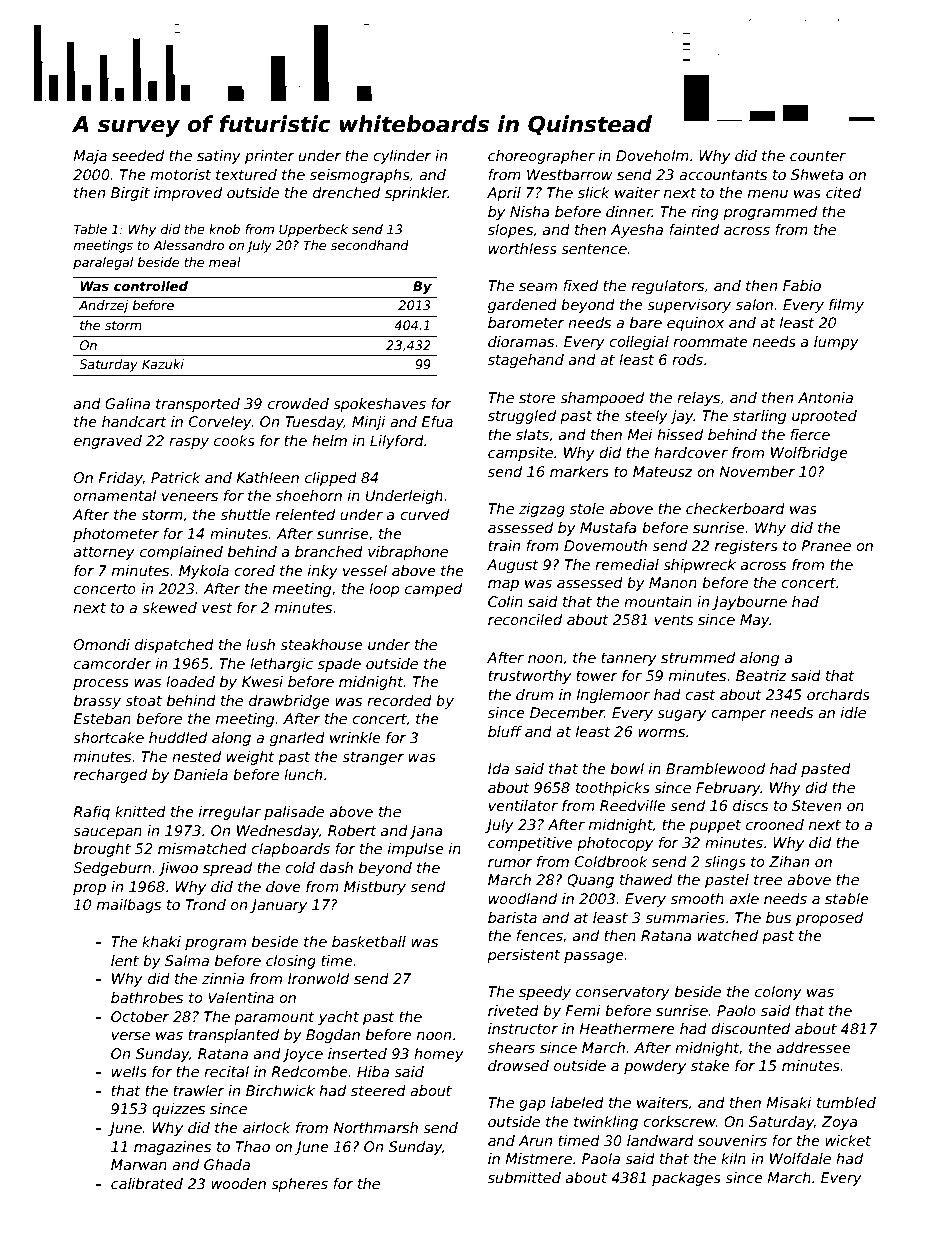  I want to click on competitive, so click(530, 844).
